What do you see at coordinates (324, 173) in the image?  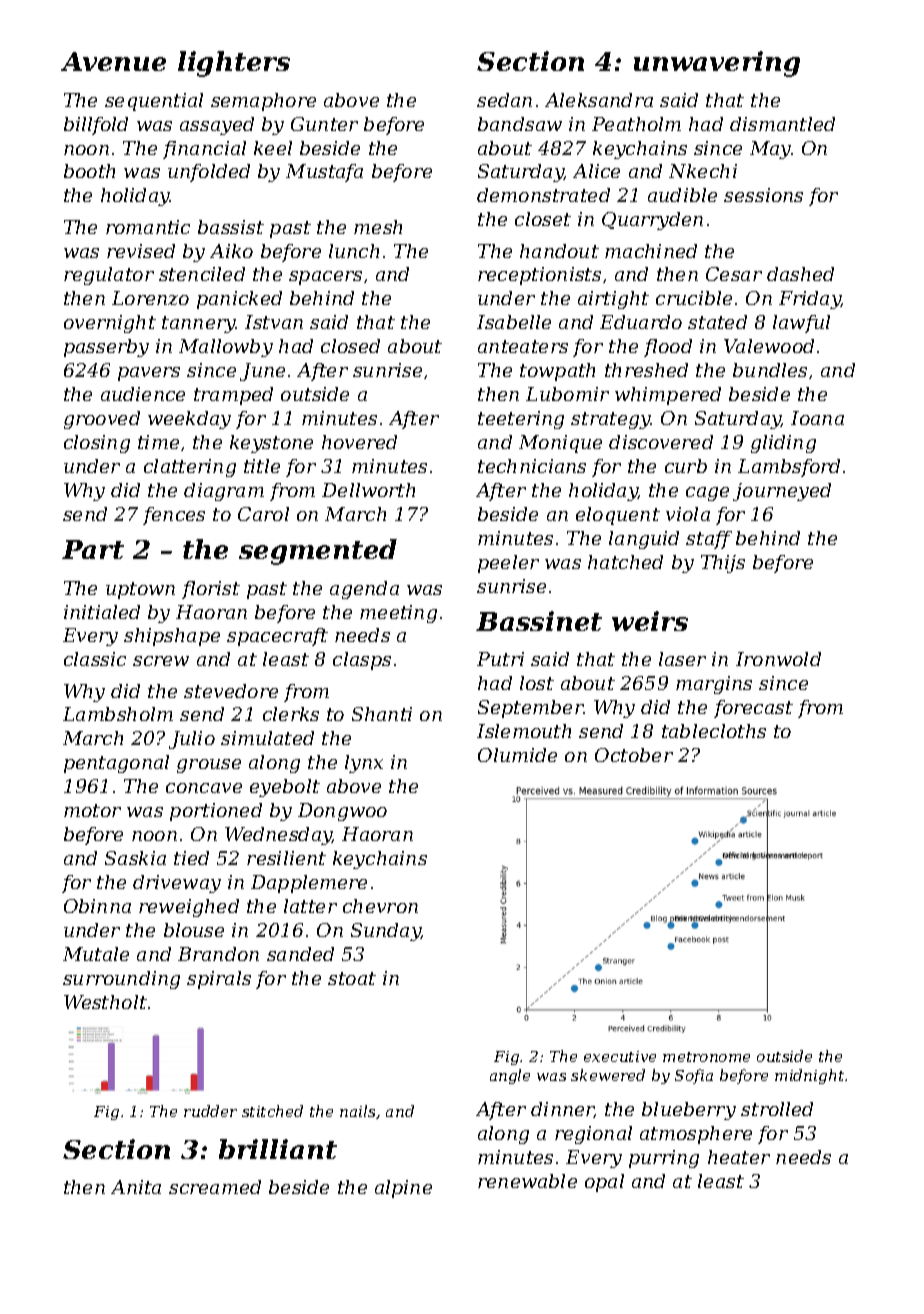 I see `Mustafa` at bounding box center [324, 173].
